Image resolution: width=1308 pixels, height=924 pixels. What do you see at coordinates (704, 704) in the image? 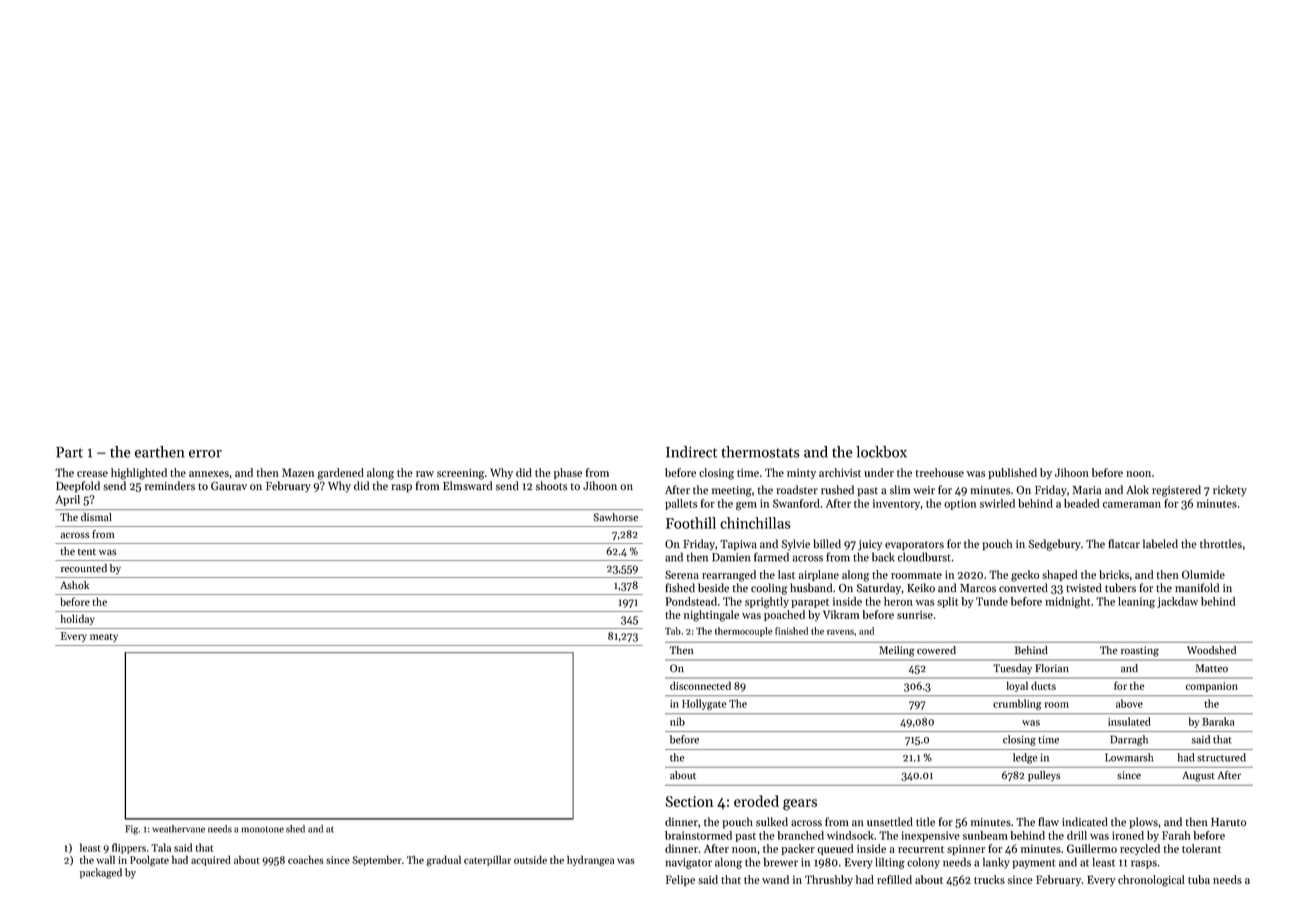
I see `Hollygate` at bounding box center [704, 704].
